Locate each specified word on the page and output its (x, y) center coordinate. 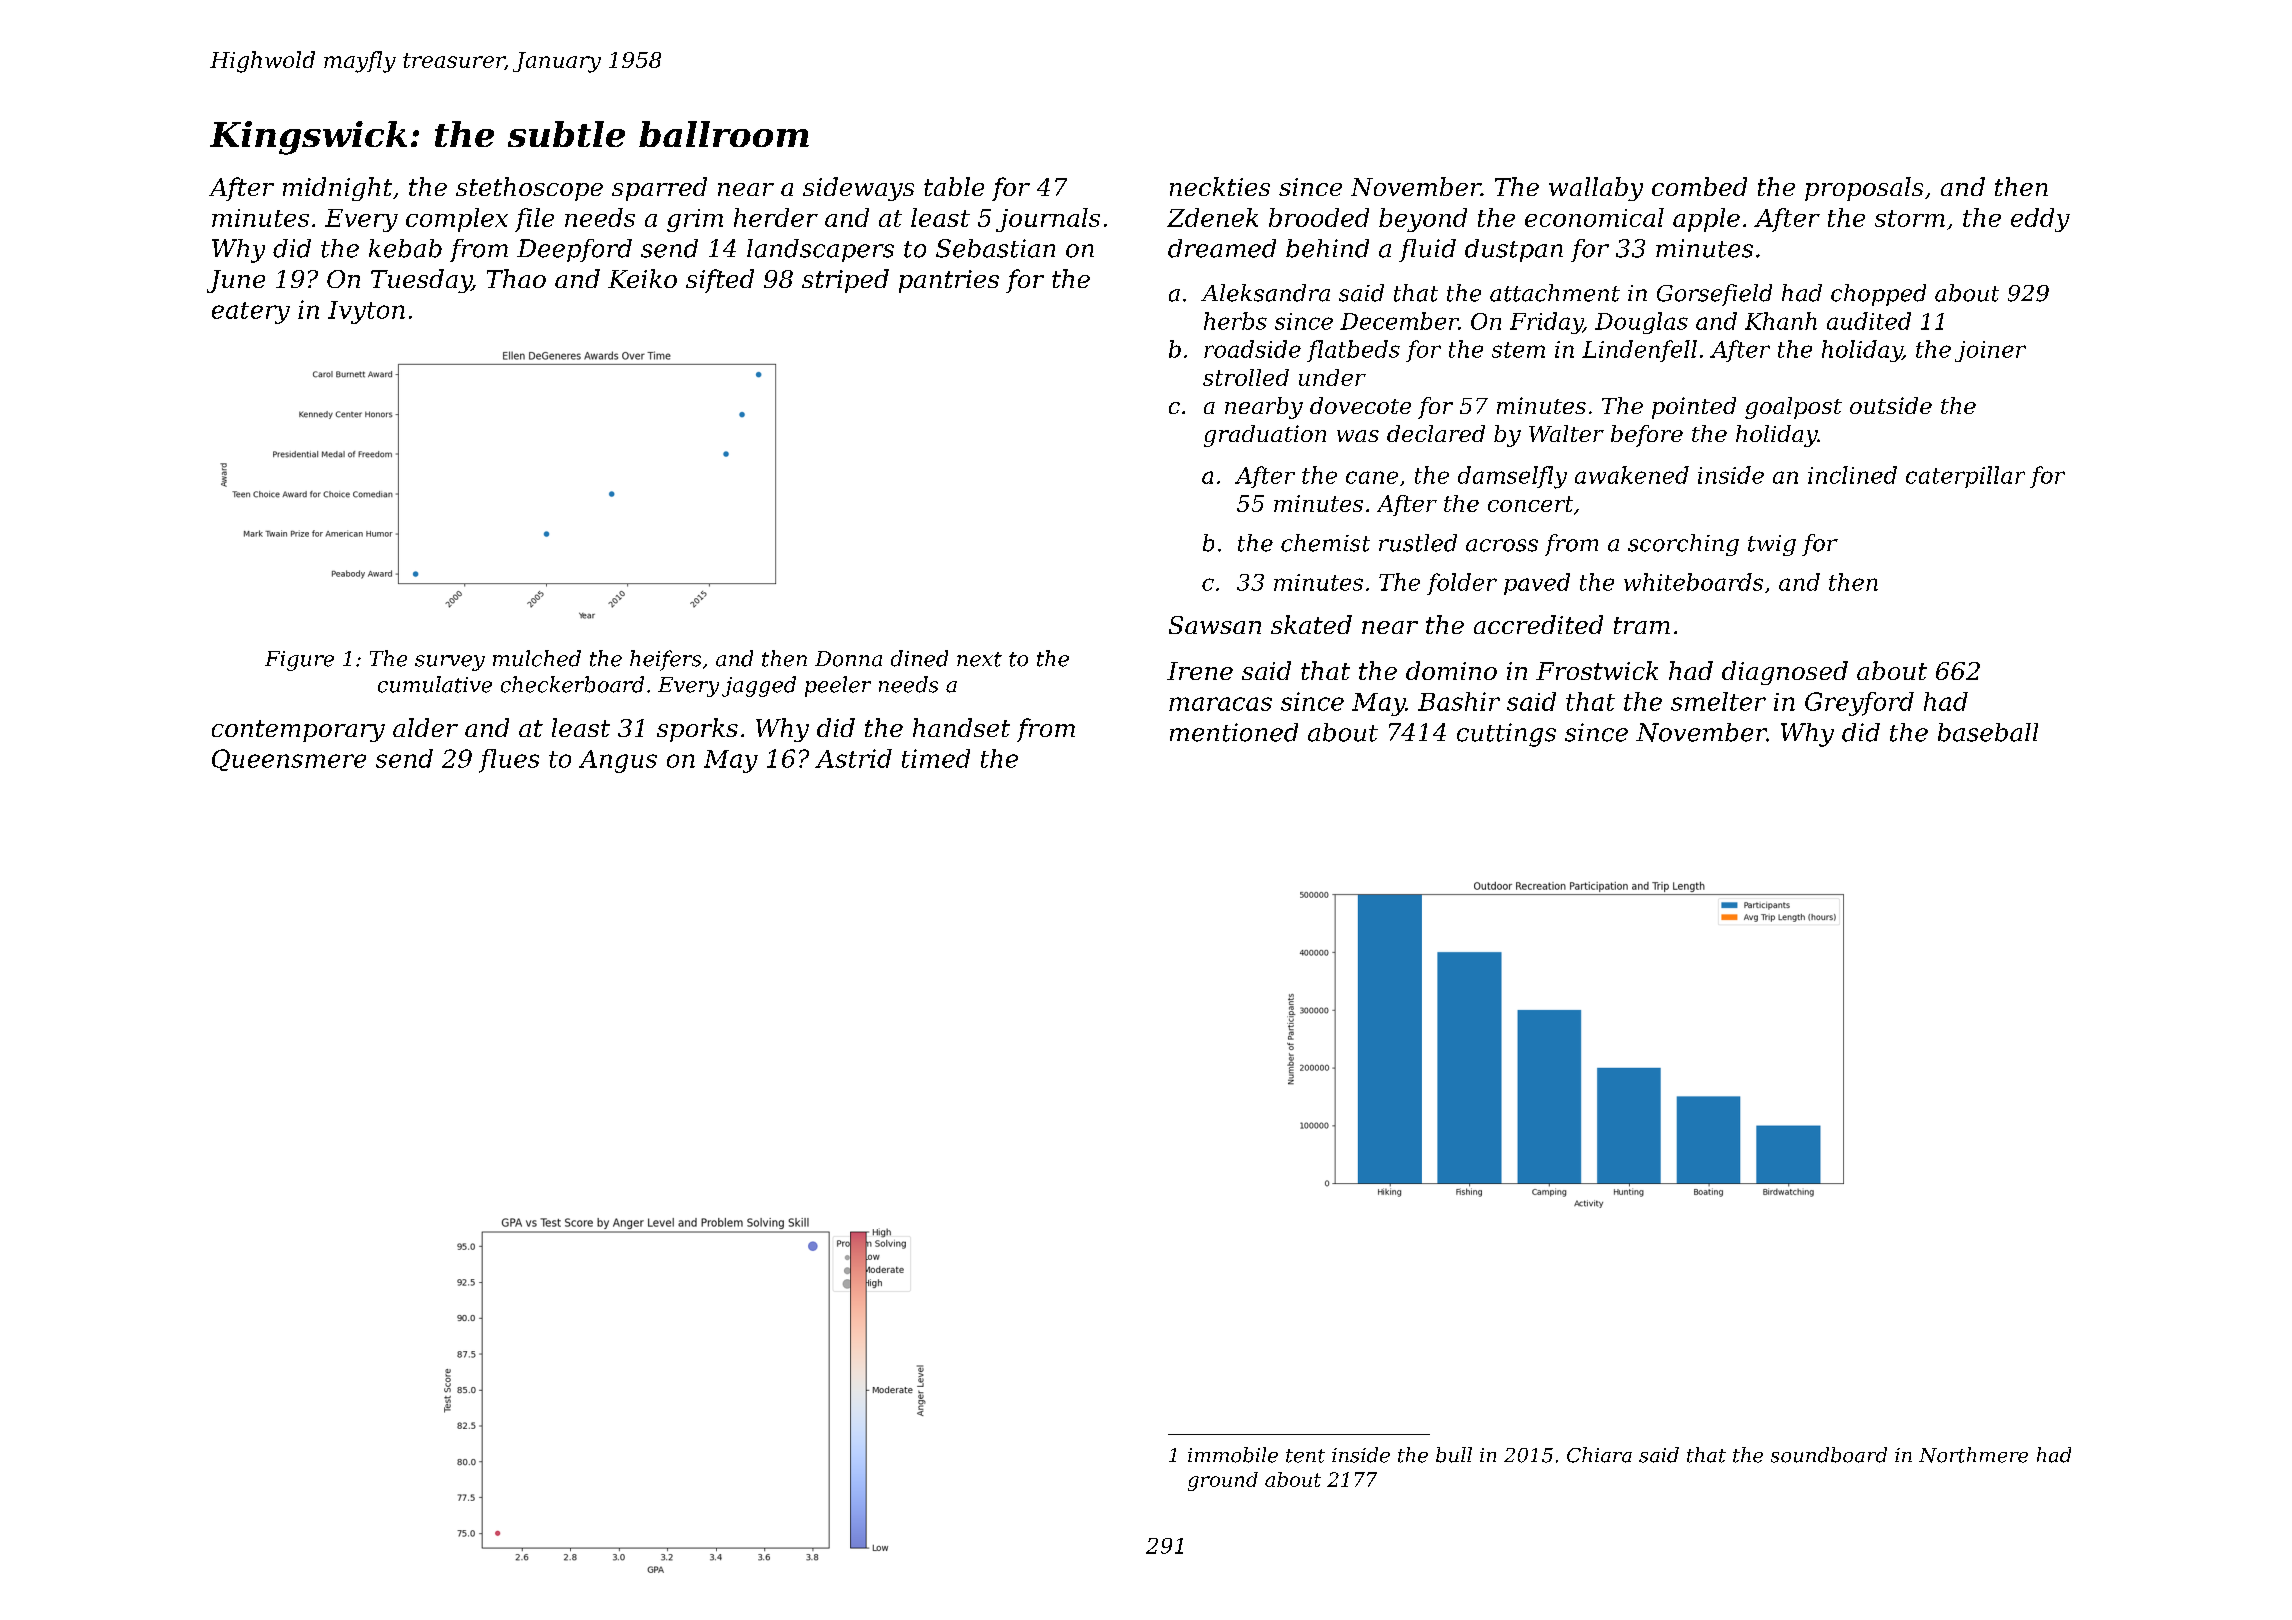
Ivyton (366, 312)
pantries (949, 281)
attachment (1555, 293)
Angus (618, 761)
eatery (251, 313)
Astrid (853, 758)
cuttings (1506, 735)
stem (1518, 350)
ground (1223, 1481)
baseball (1988, 732)
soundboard (1829, 1455)
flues (509, 761)
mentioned (1234, 732)
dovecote (1360, 405)
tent (1305, 1456)
